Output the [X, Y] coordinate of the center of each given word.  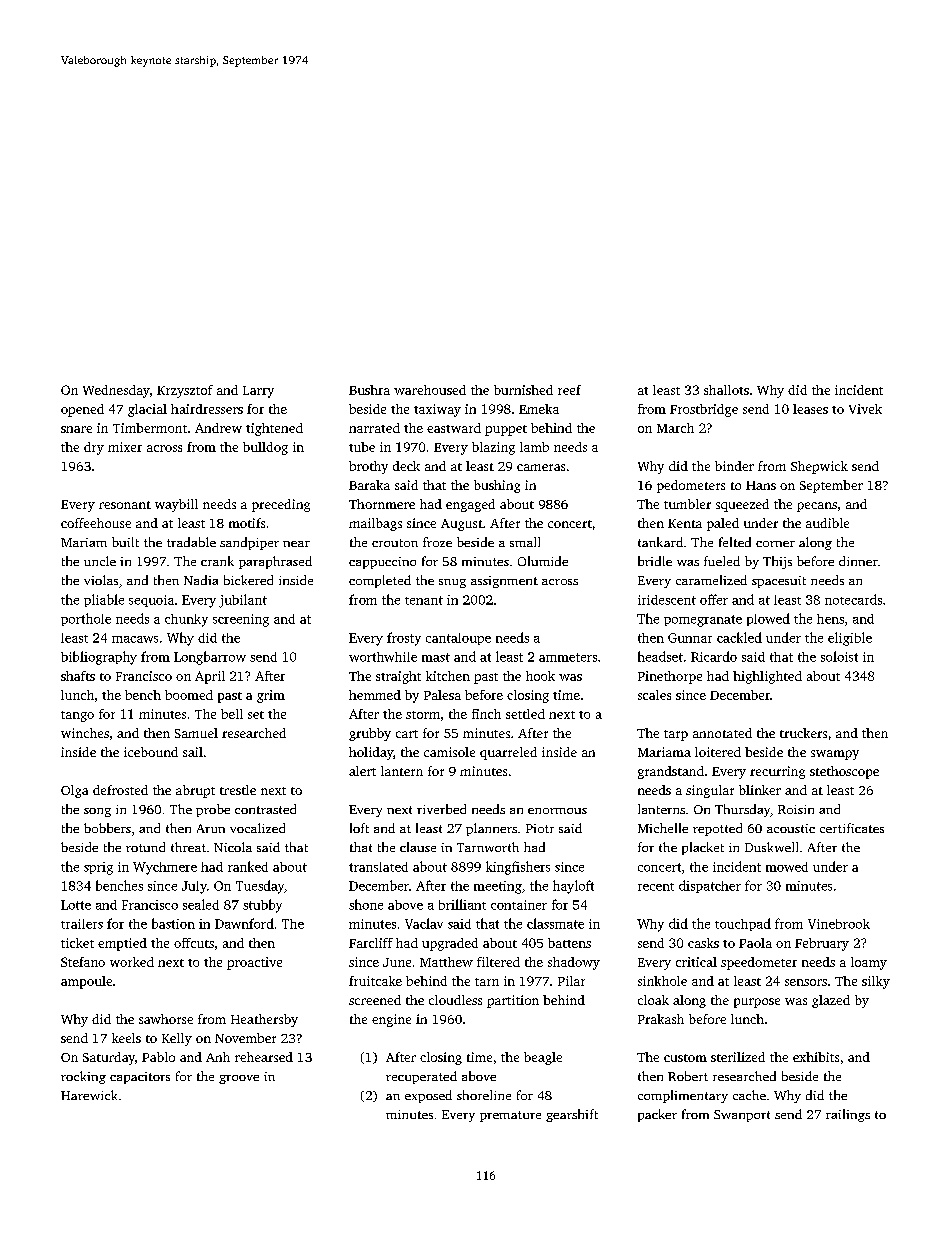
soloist [839, 656]
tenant [424, 600]
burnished [523, 390]
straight [398, 677]
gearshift [572, 1115]
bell [232, 714]
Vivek [865, 409]
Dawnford [244, 923]
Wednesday [116, 391]
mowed [787, 867]
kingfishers [518, 868]
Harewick [89, 1095]
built [125, 542]
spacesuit [779, 582]
